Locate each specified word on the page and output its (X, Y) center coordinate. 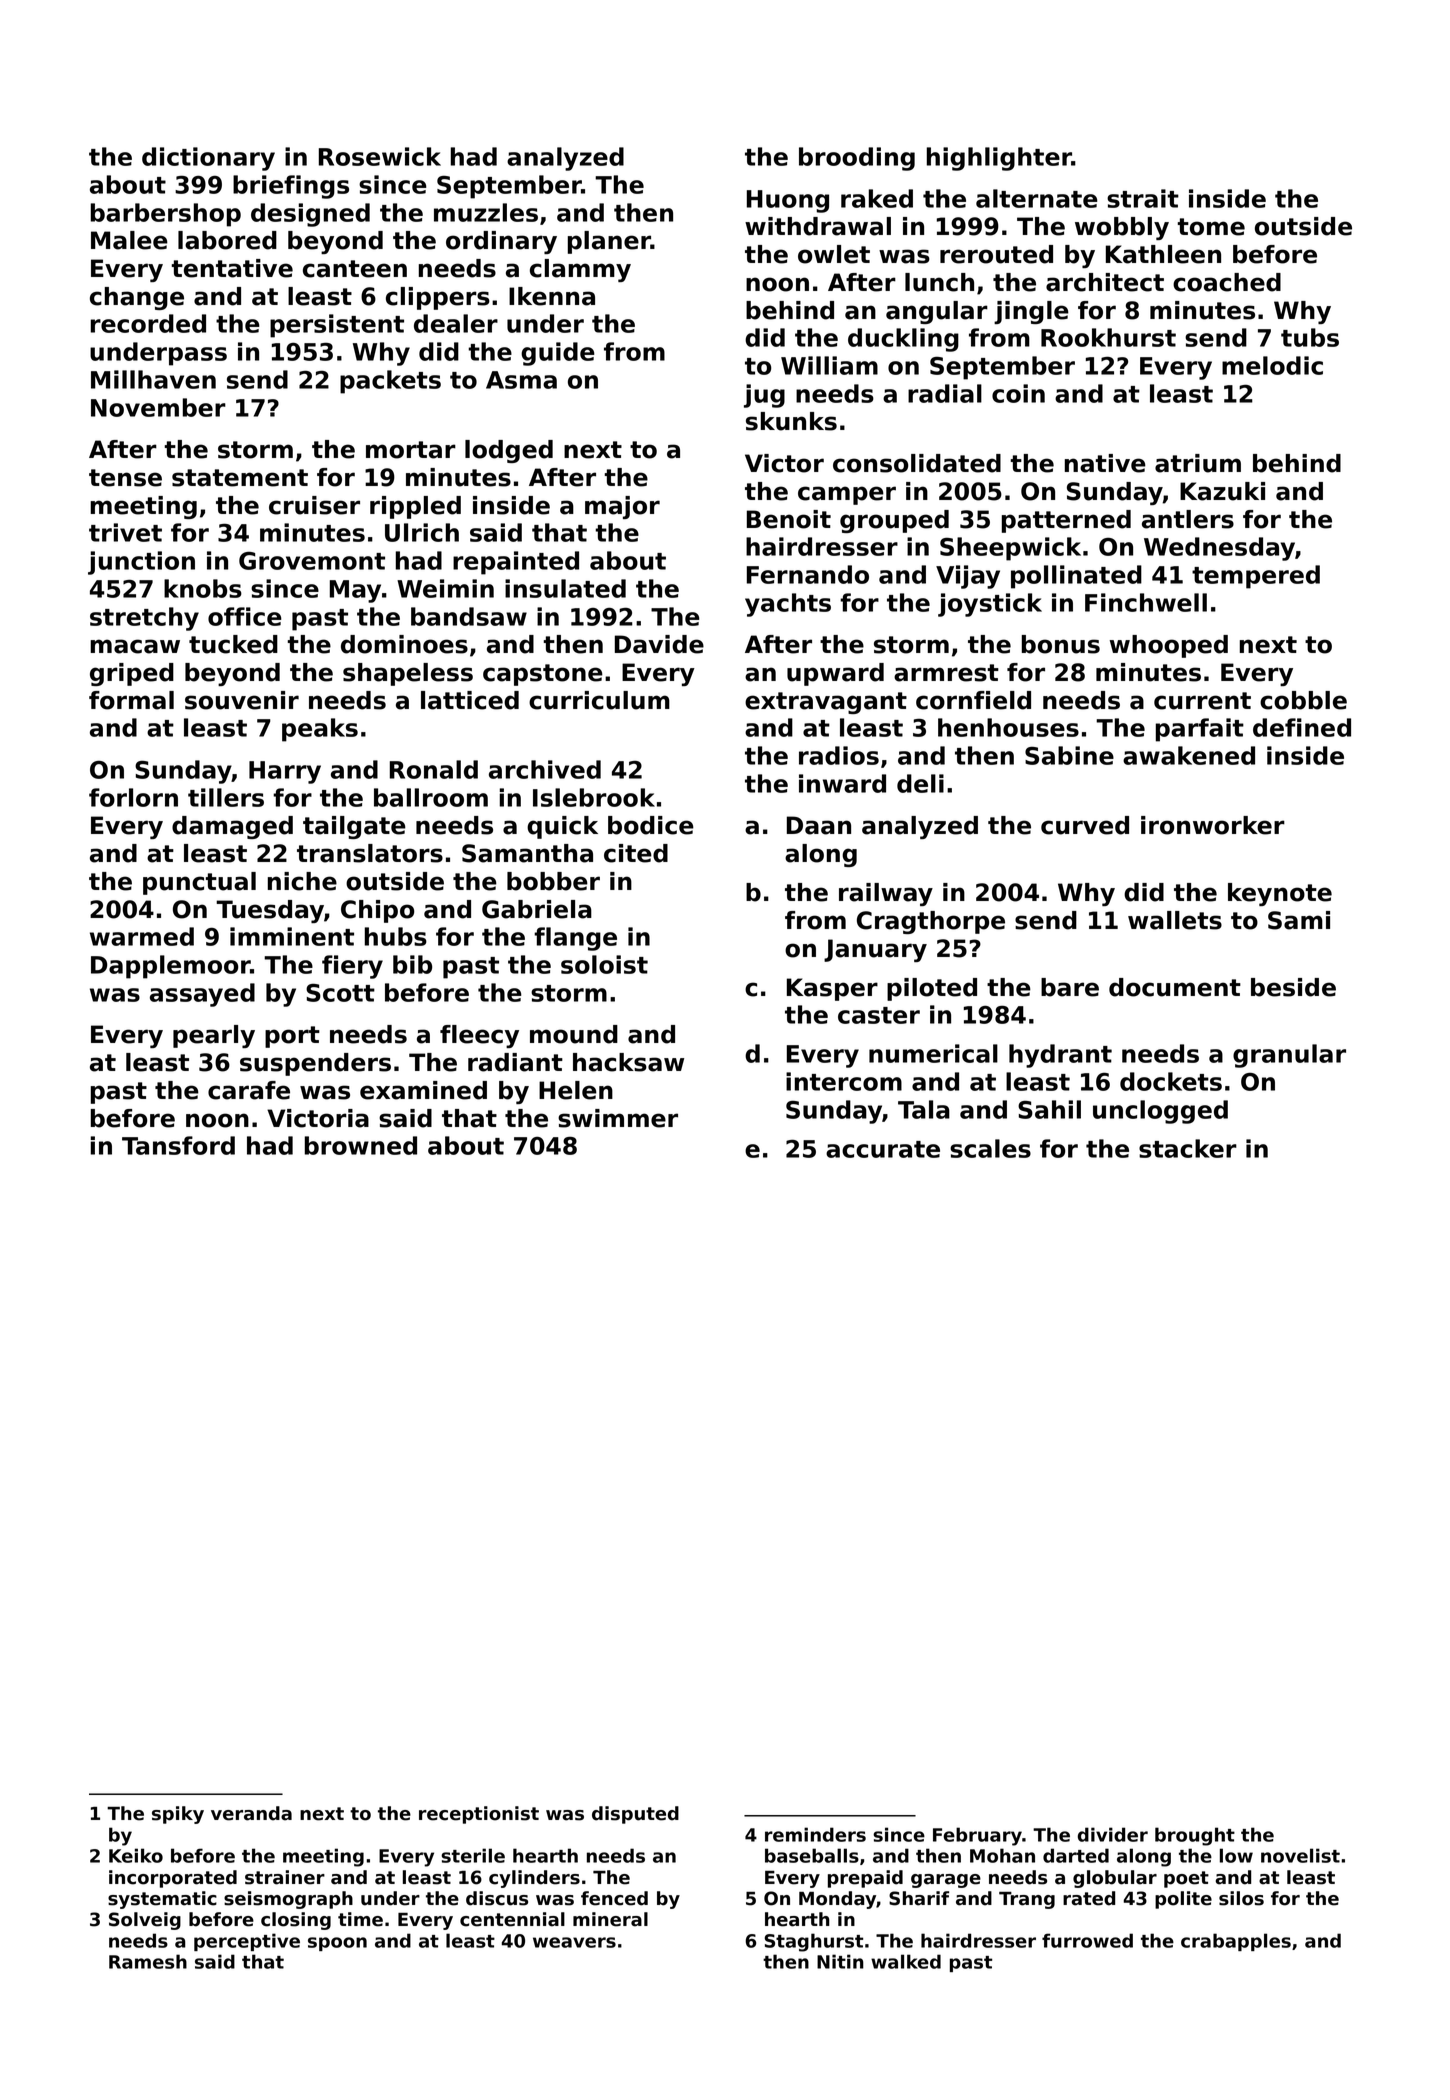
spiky (178, 1815)
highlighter (999, 159)
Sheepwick (1010, 549)
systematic (162, 1900)
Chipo (377, 911)
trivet (125, 532)
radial (945, 393)
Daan (819, 825)
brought (1195, 1836)
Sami (1299, 920)
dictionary (208, 159)
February (977, 1836)
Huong (788, 201)
